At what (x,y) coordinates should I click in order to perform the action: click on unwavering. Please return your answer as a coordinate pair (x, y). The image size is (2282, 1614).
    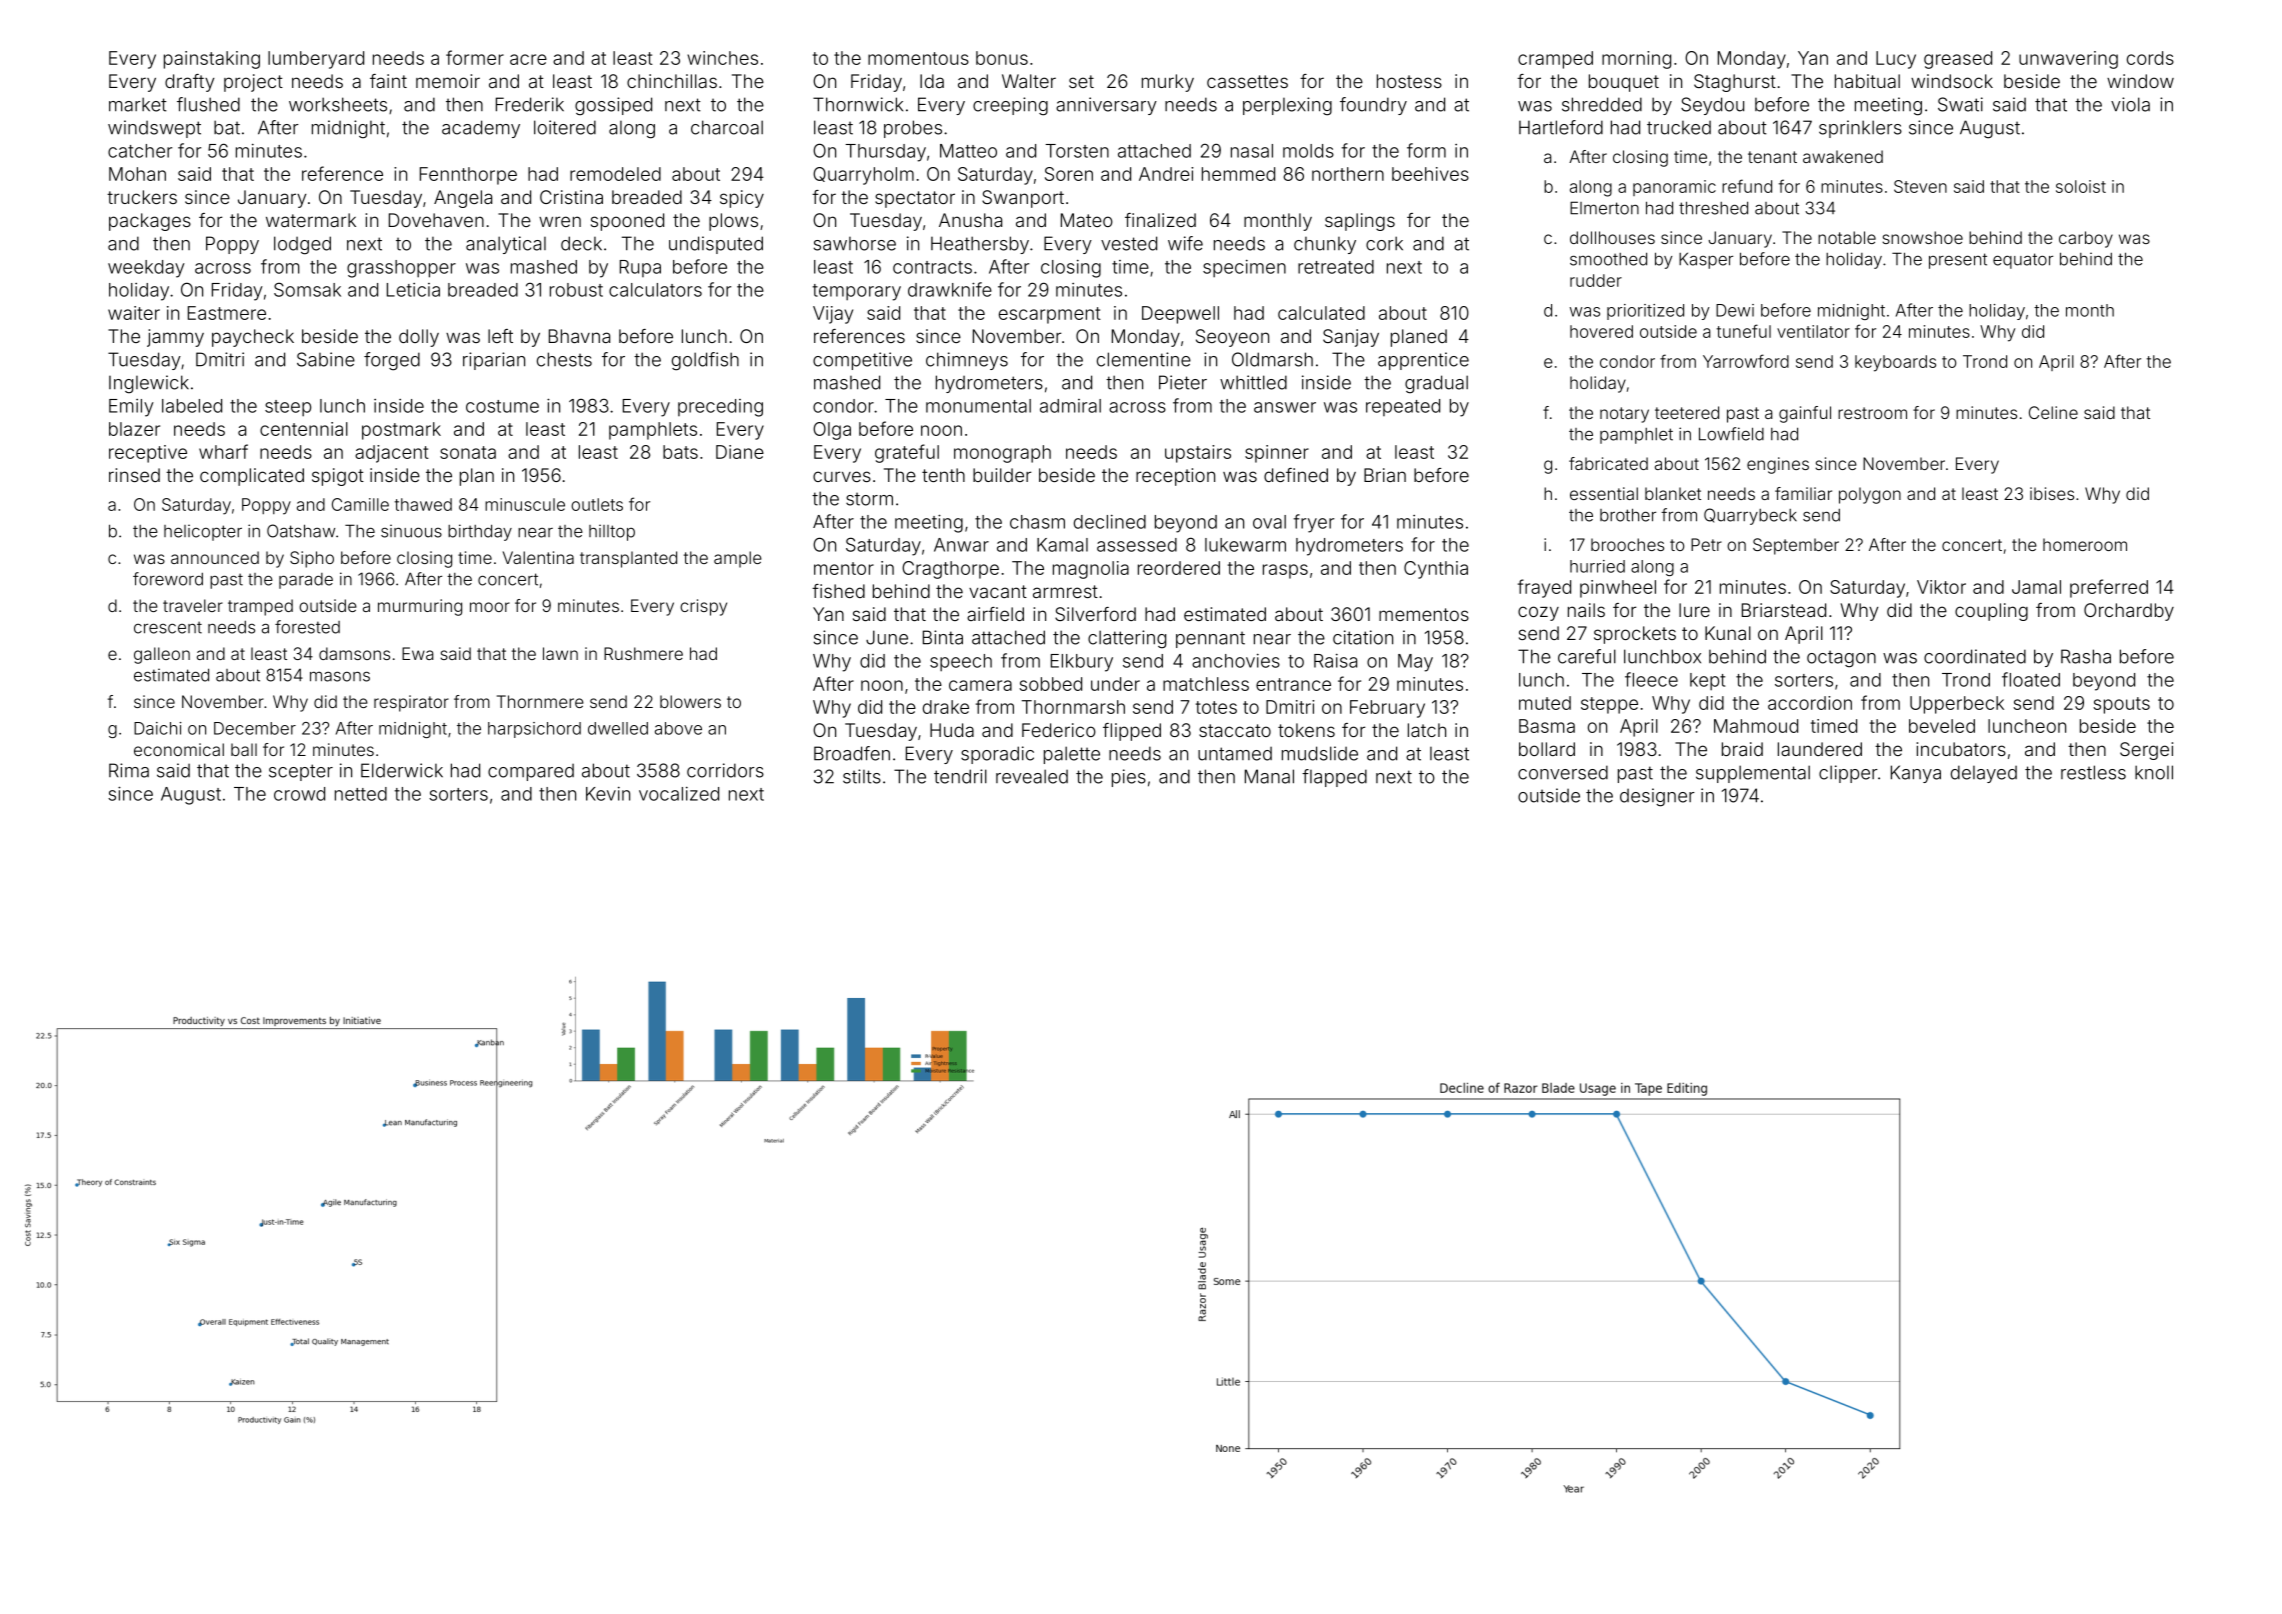
    Looking at the image, I should click on (2068, 60).
